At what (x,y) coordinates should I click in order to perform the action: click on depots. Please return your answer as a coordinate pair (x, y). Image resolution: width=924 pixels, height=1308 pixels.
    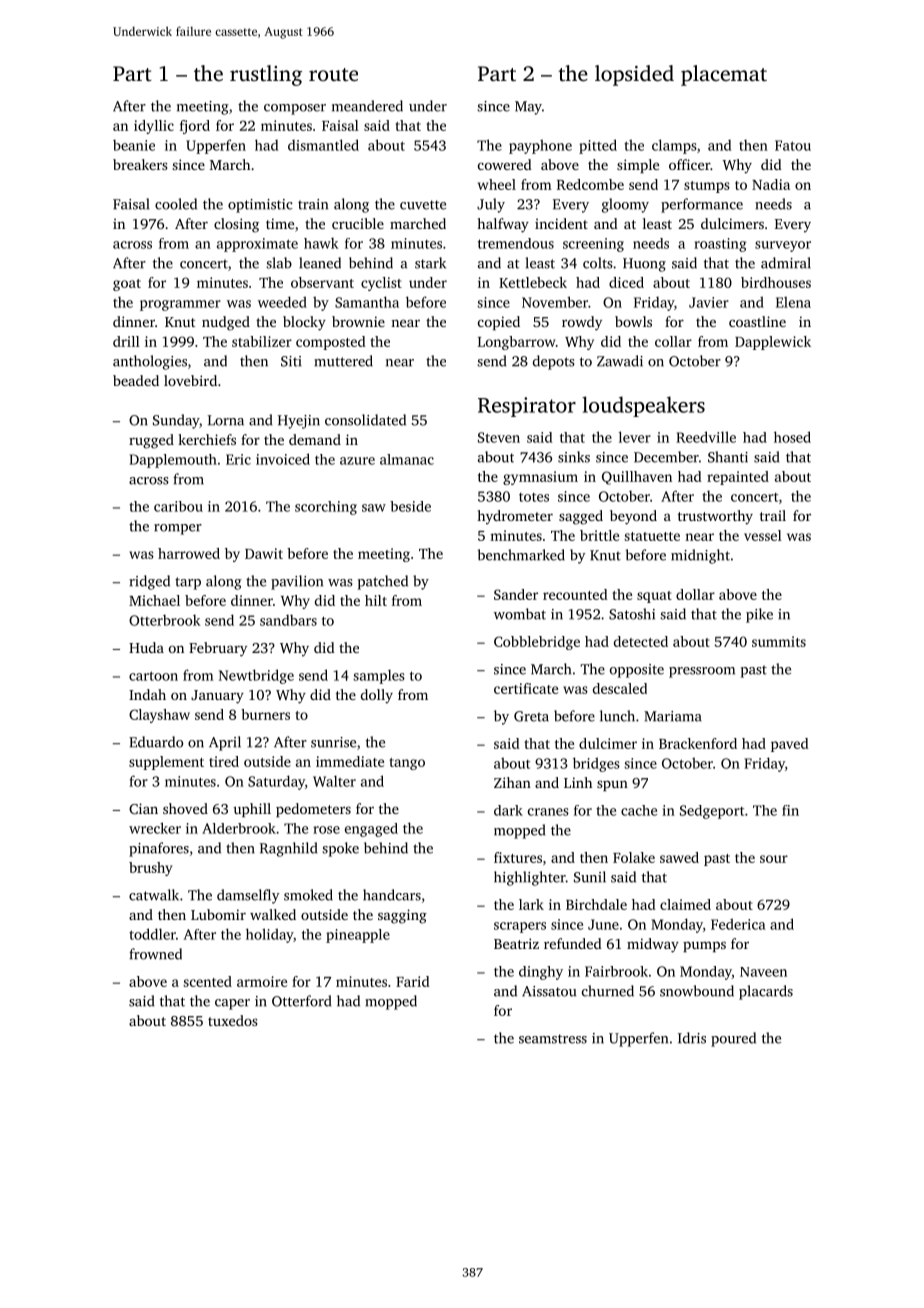
    Looking at the image, I should click on (554, 362).
